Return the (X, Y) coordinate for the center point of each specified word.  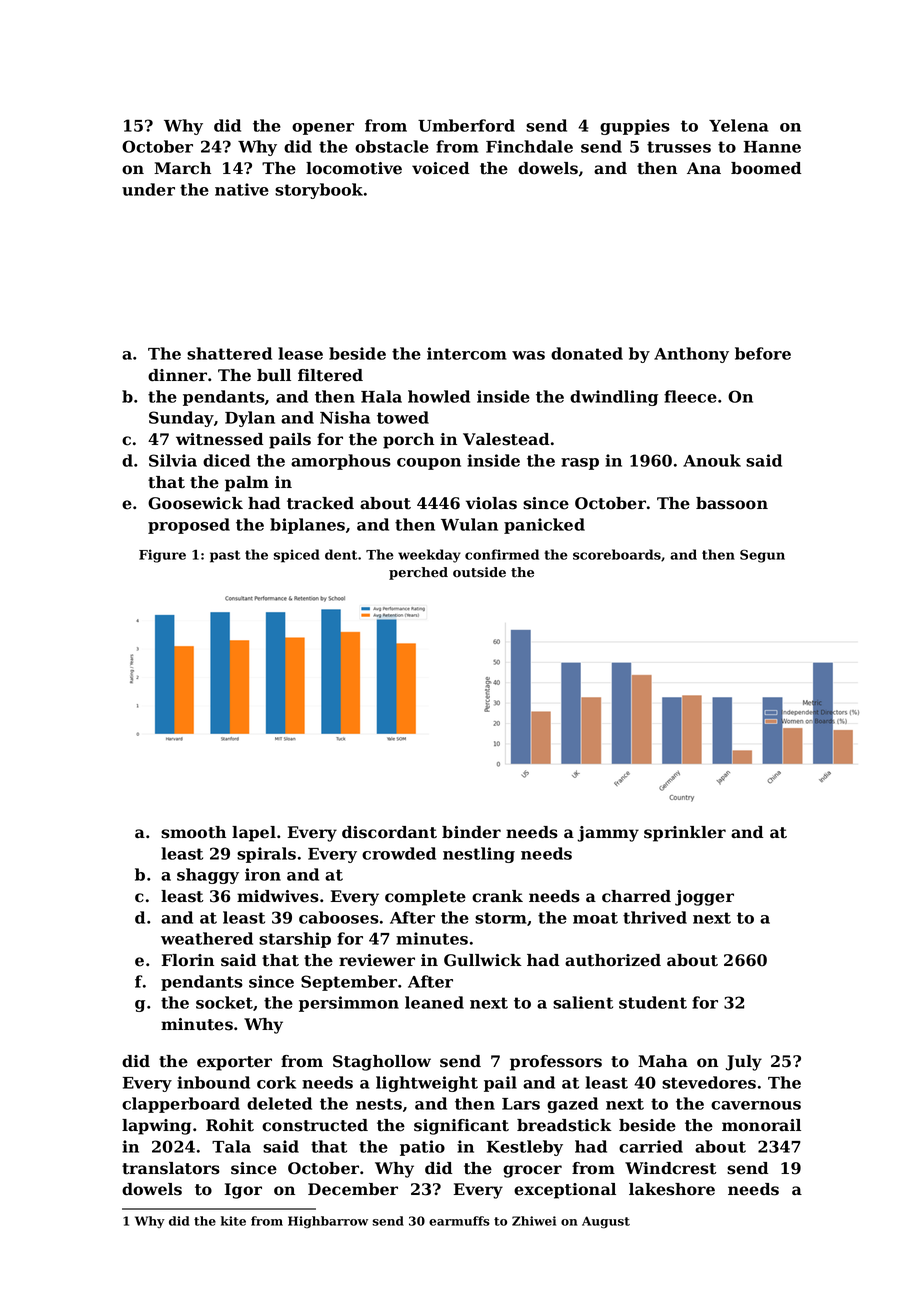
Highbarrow (328, 1222)
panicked (544, 526)
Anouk (712, 460)
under (148, 189)
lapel (254, 834)
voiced (440, 168)
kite (233, 1221)
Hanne (772, 147)
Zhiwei (534, 1221)
